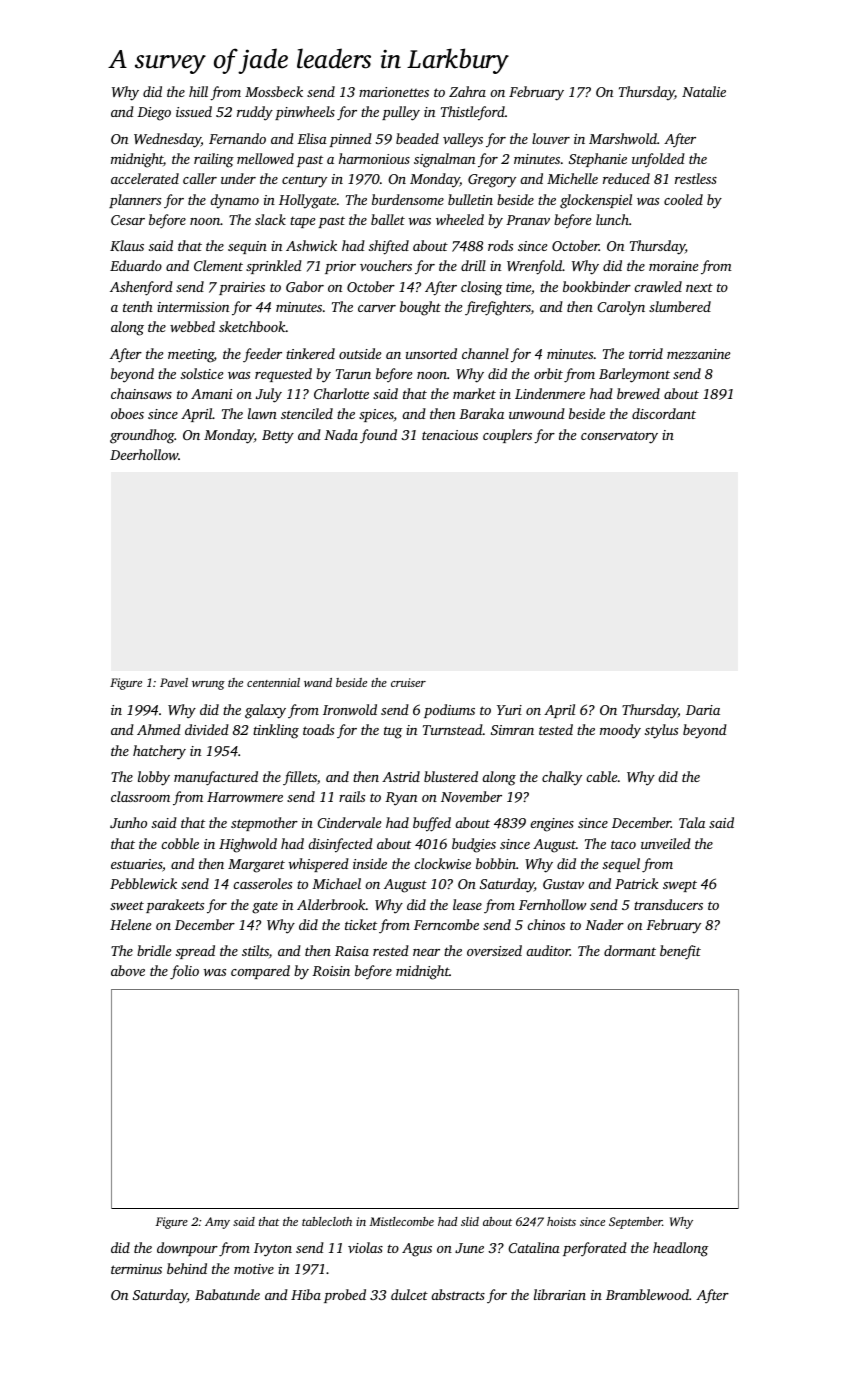 The image size is (849, 1400). Describe the element at coordinates (198, 91) in the document. I see `hill` at that location.
